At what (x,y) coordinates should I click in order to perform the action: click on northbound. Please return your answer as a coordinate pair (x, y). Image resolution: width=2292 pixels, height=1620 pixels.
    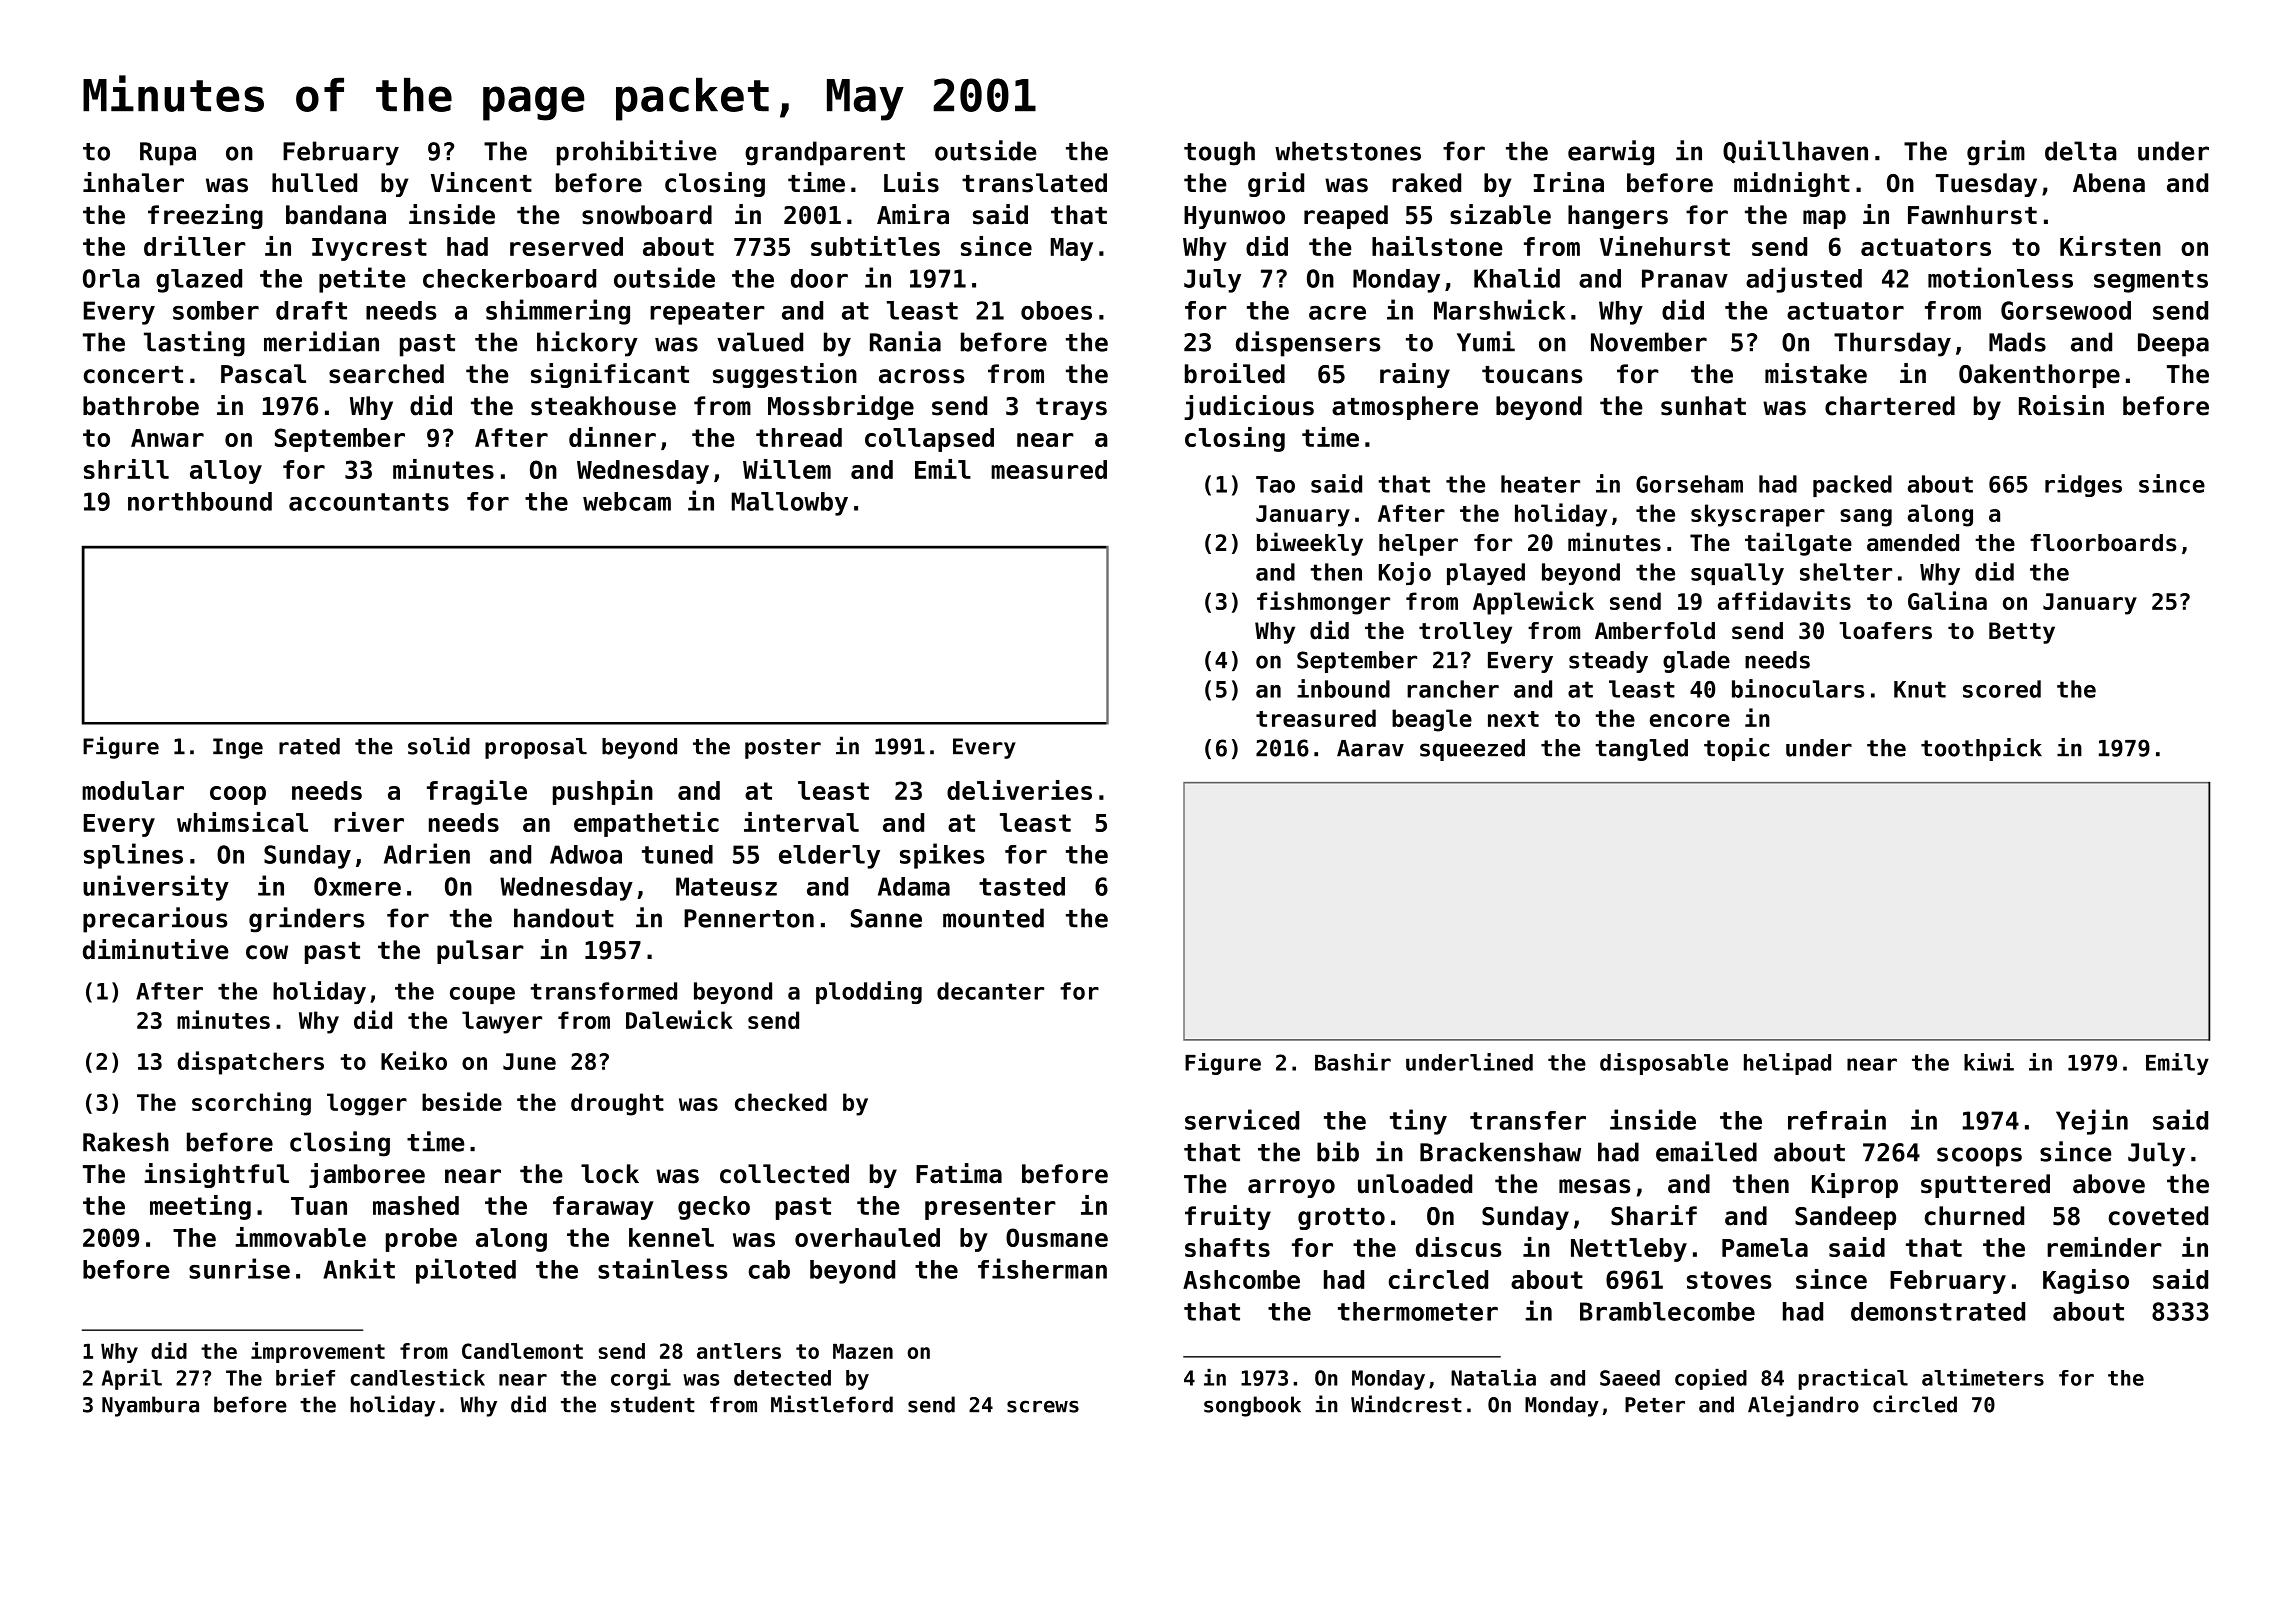
    Looking at the image, I should click on (200, 501).
